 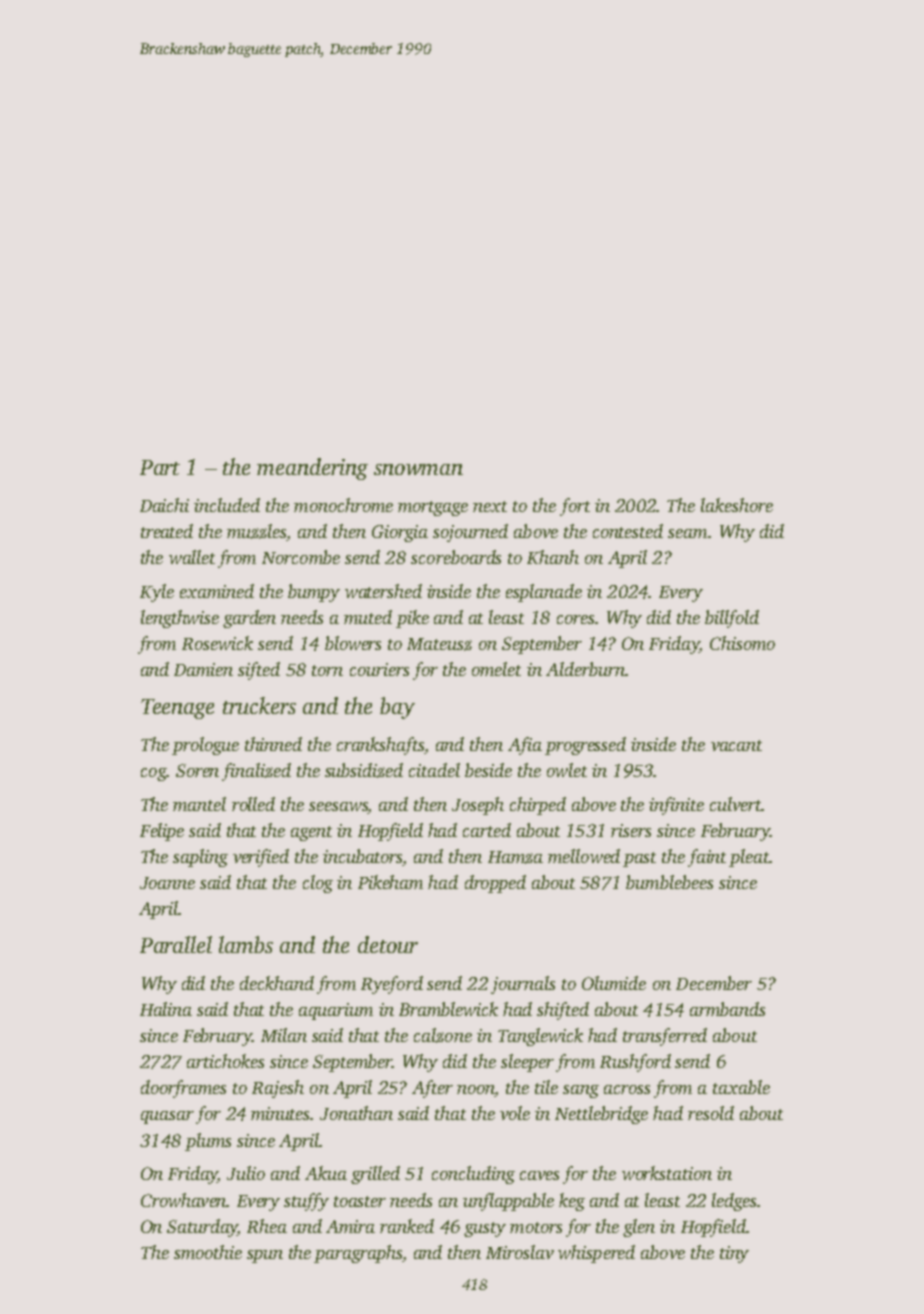 What do you see at coordinates (737, 505) in the document?
I see `lakeshore` at bounding box center [737, 505].
